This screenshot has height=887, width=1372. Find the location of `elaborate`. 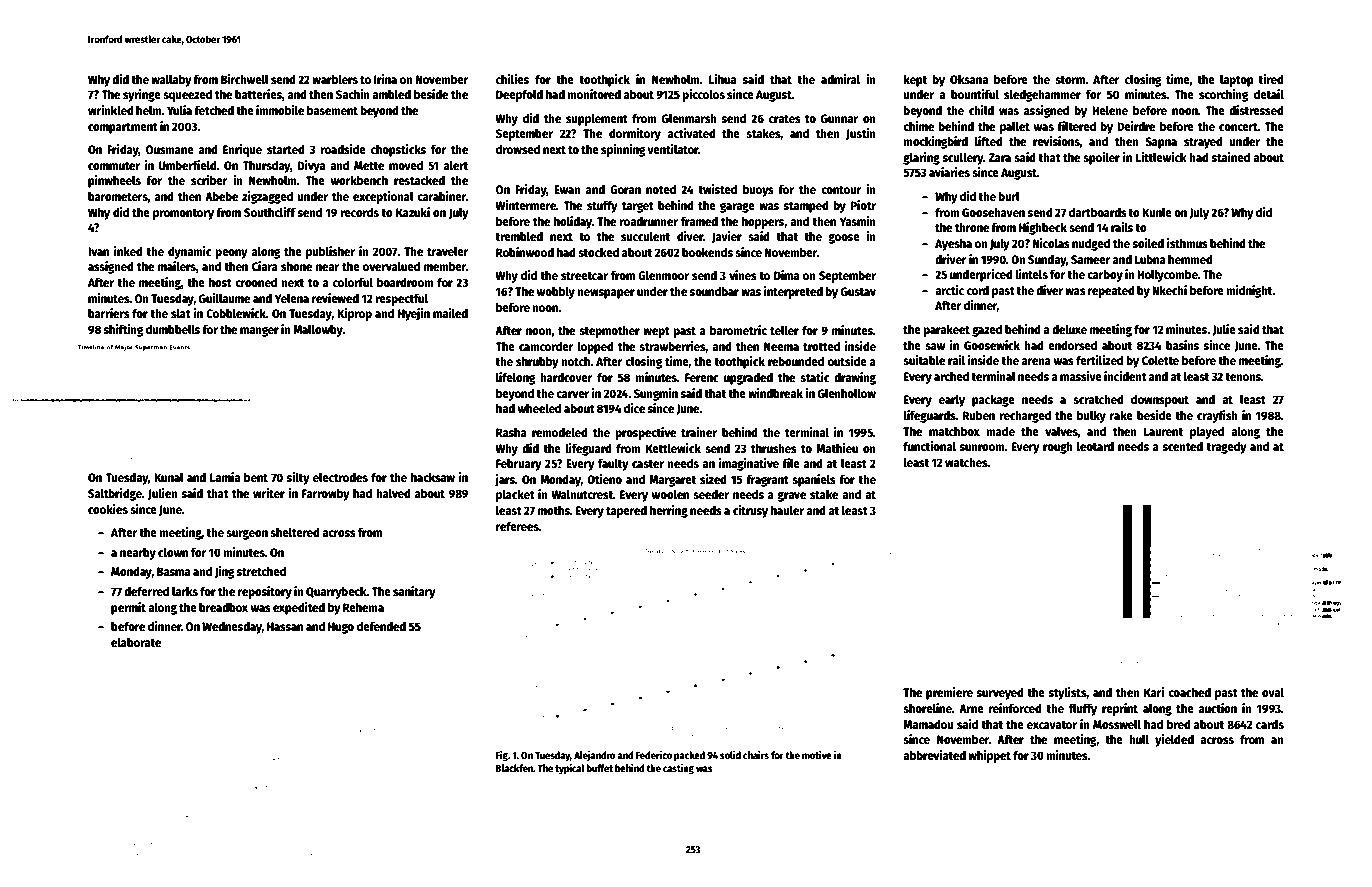

elaborate is located at coordinates (136, 642).
